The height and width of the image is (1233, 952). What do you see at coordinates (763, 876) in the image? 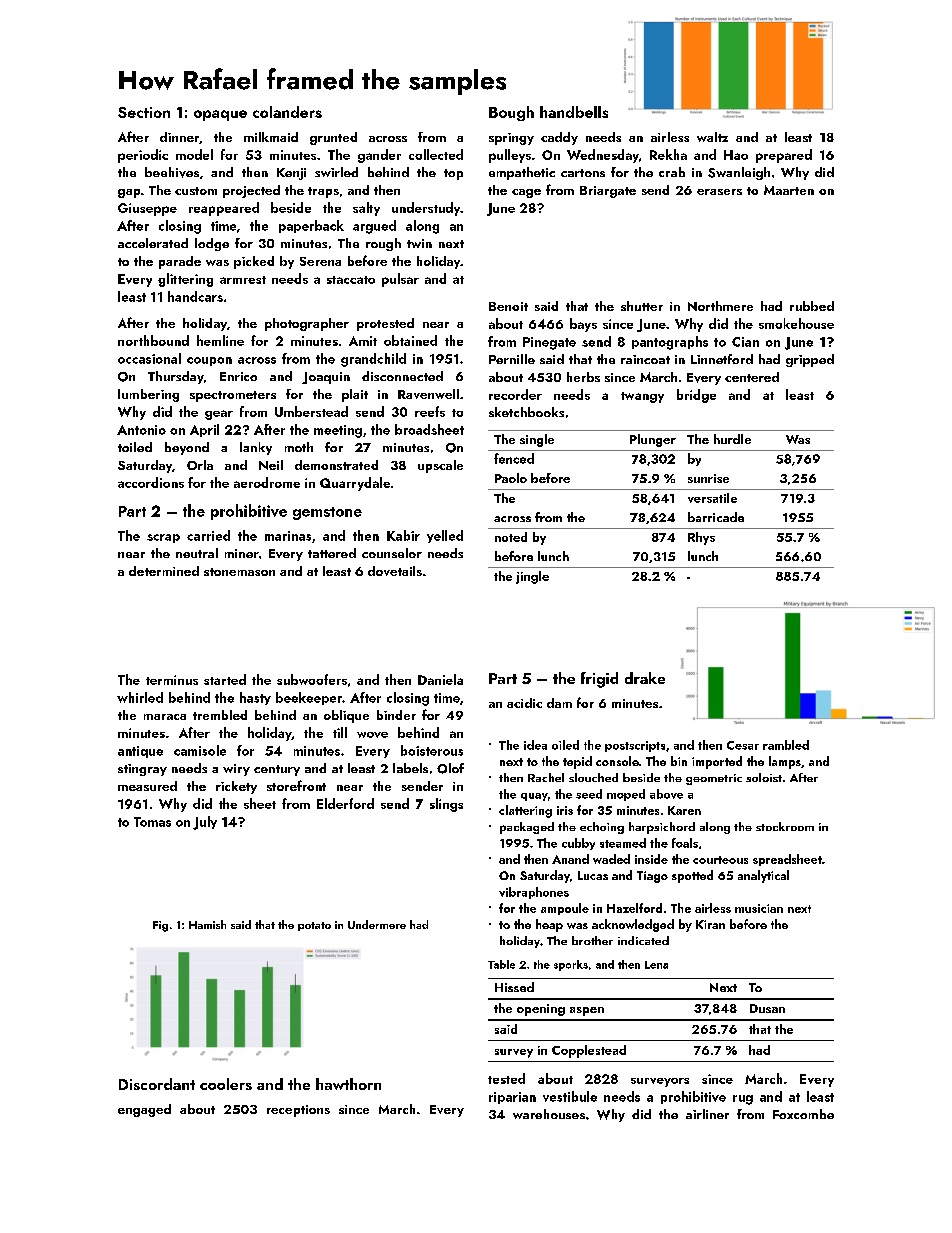
I see `analytical` at bounding box center [763, 876].
